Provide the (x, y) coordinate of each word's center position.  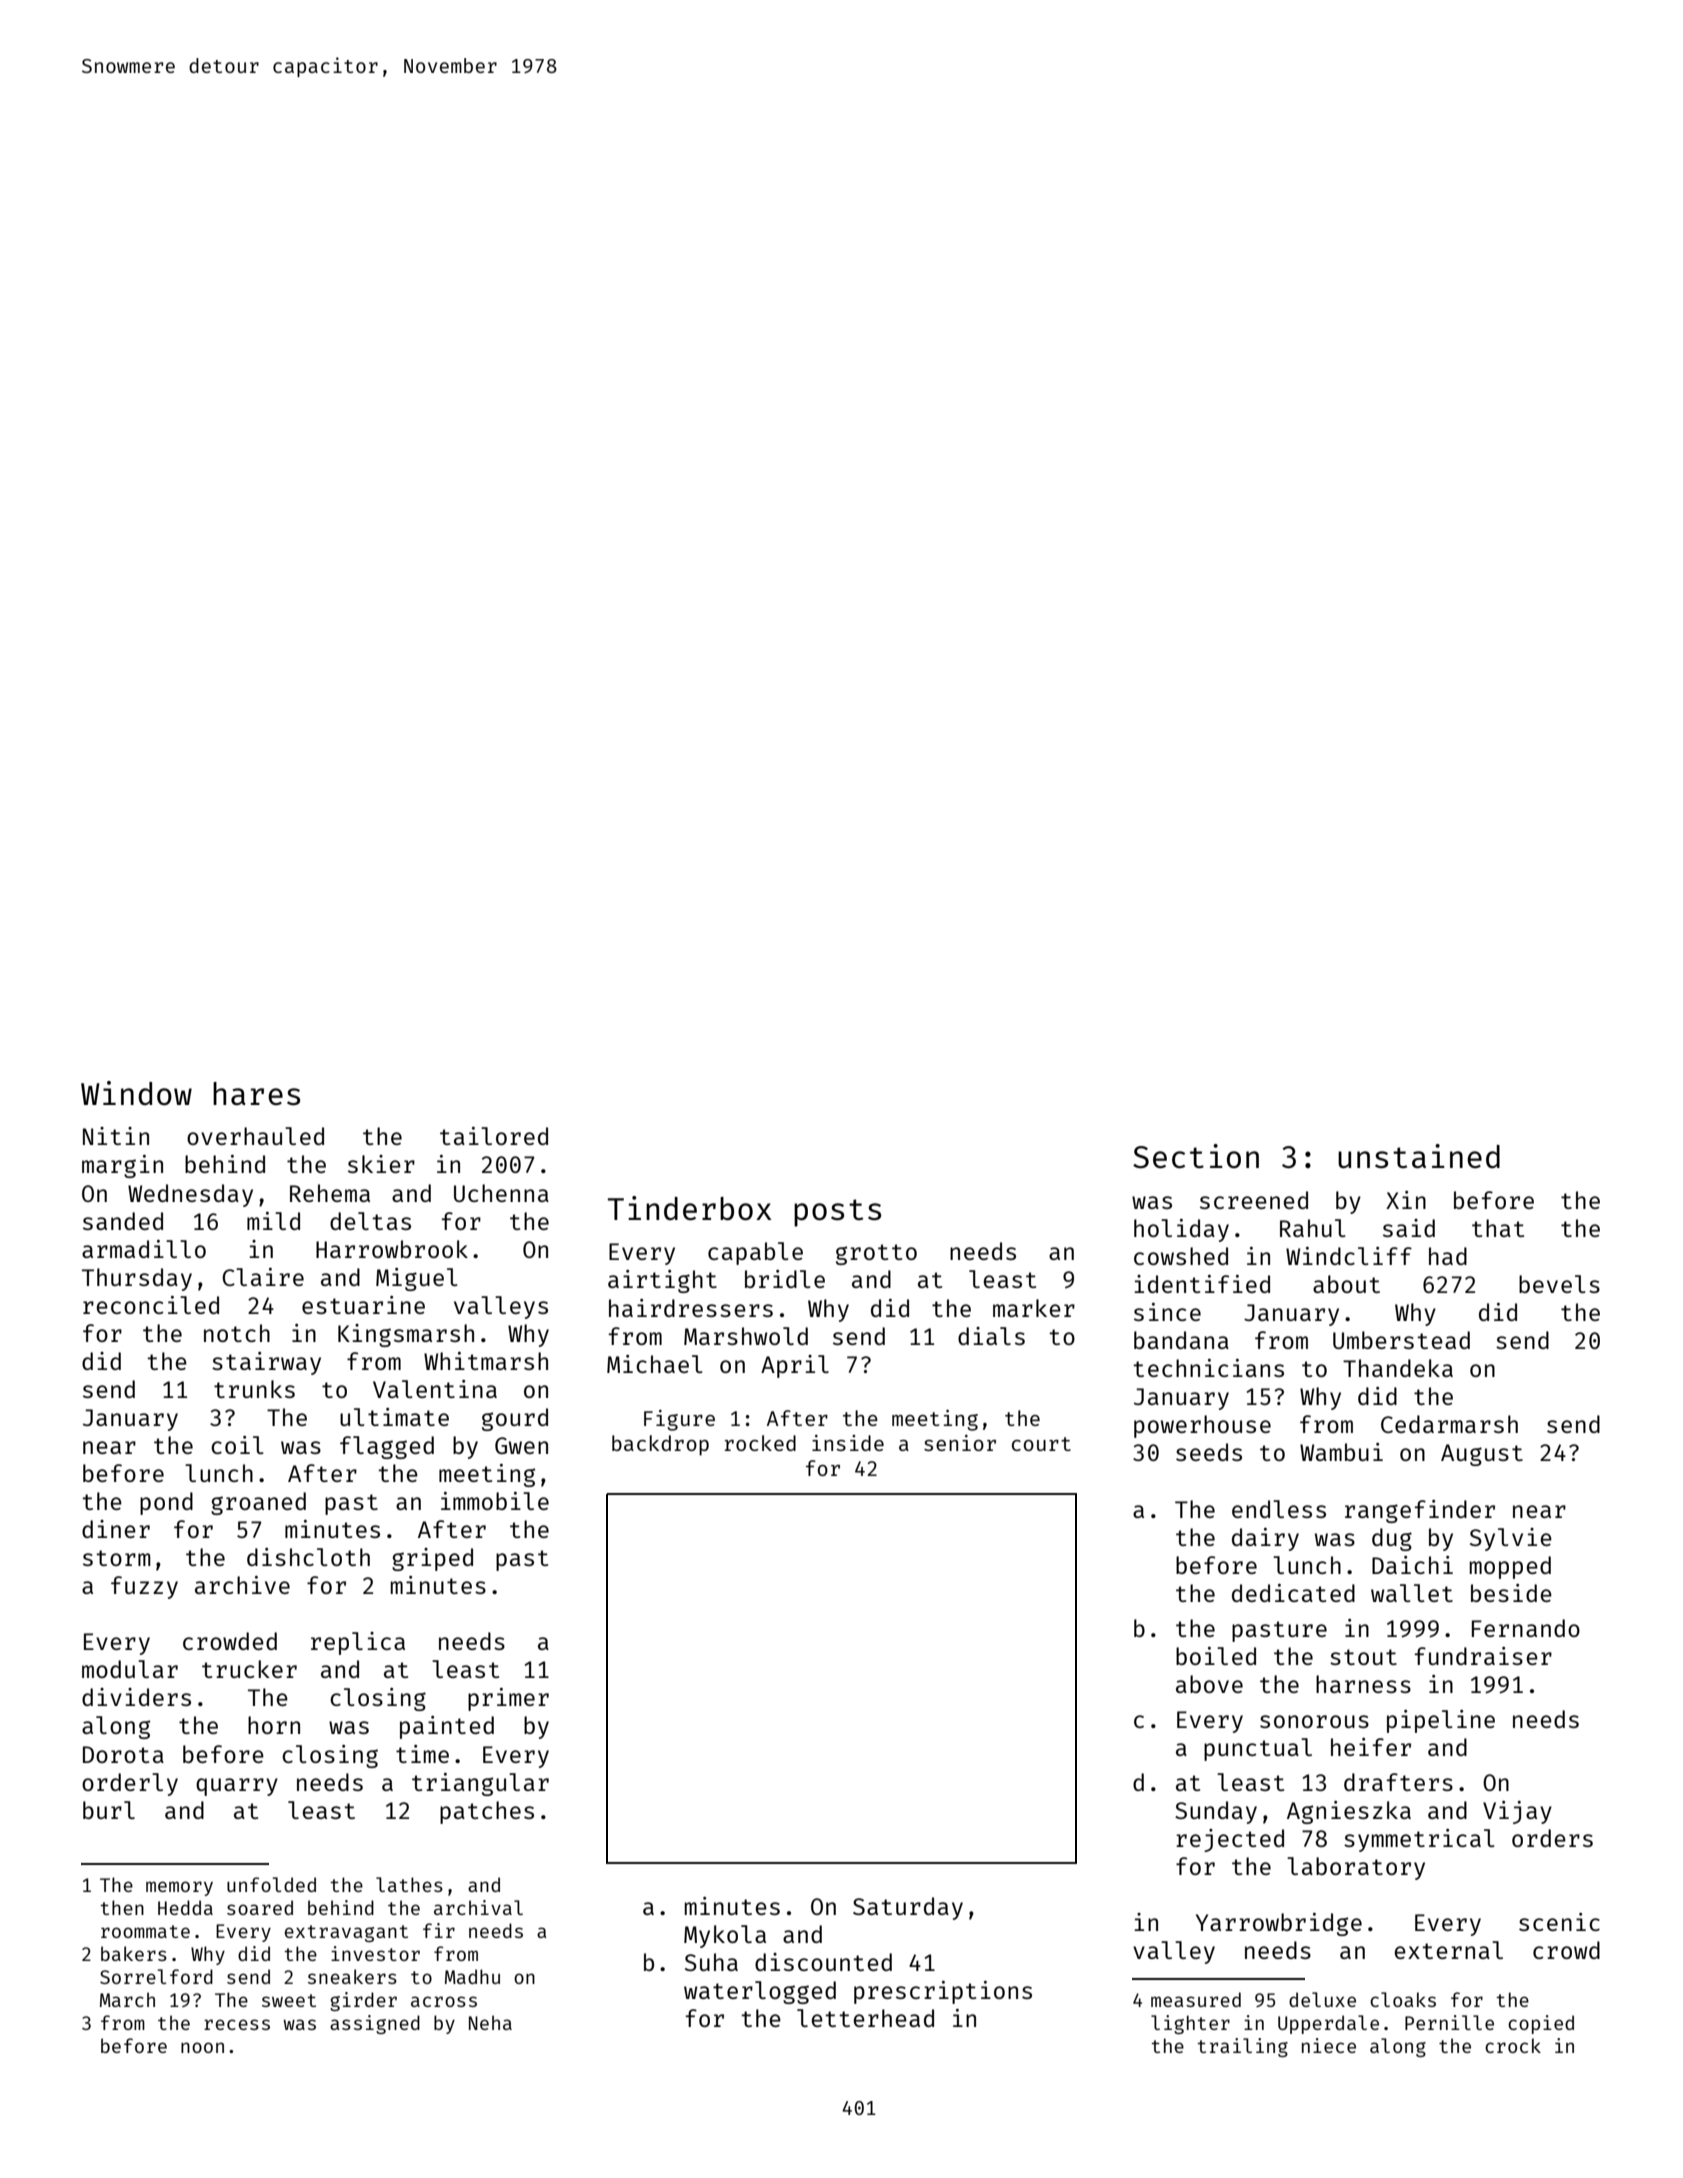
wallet (1412, 1593)
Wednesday (190, 1195)
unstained (1419, 1156)
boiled (1216, 1656)
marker (1034, 1308)
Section (1196, 1156)
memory (179, 1888)
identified (1202, 1284)
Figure (679, 1420)
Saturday (908, 1908)
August (1482, 1455)
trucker (249, 1669)
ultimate (394, 1417)
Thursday (137, 1279)
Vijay (1517, 1812)
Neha (490, 2022)
